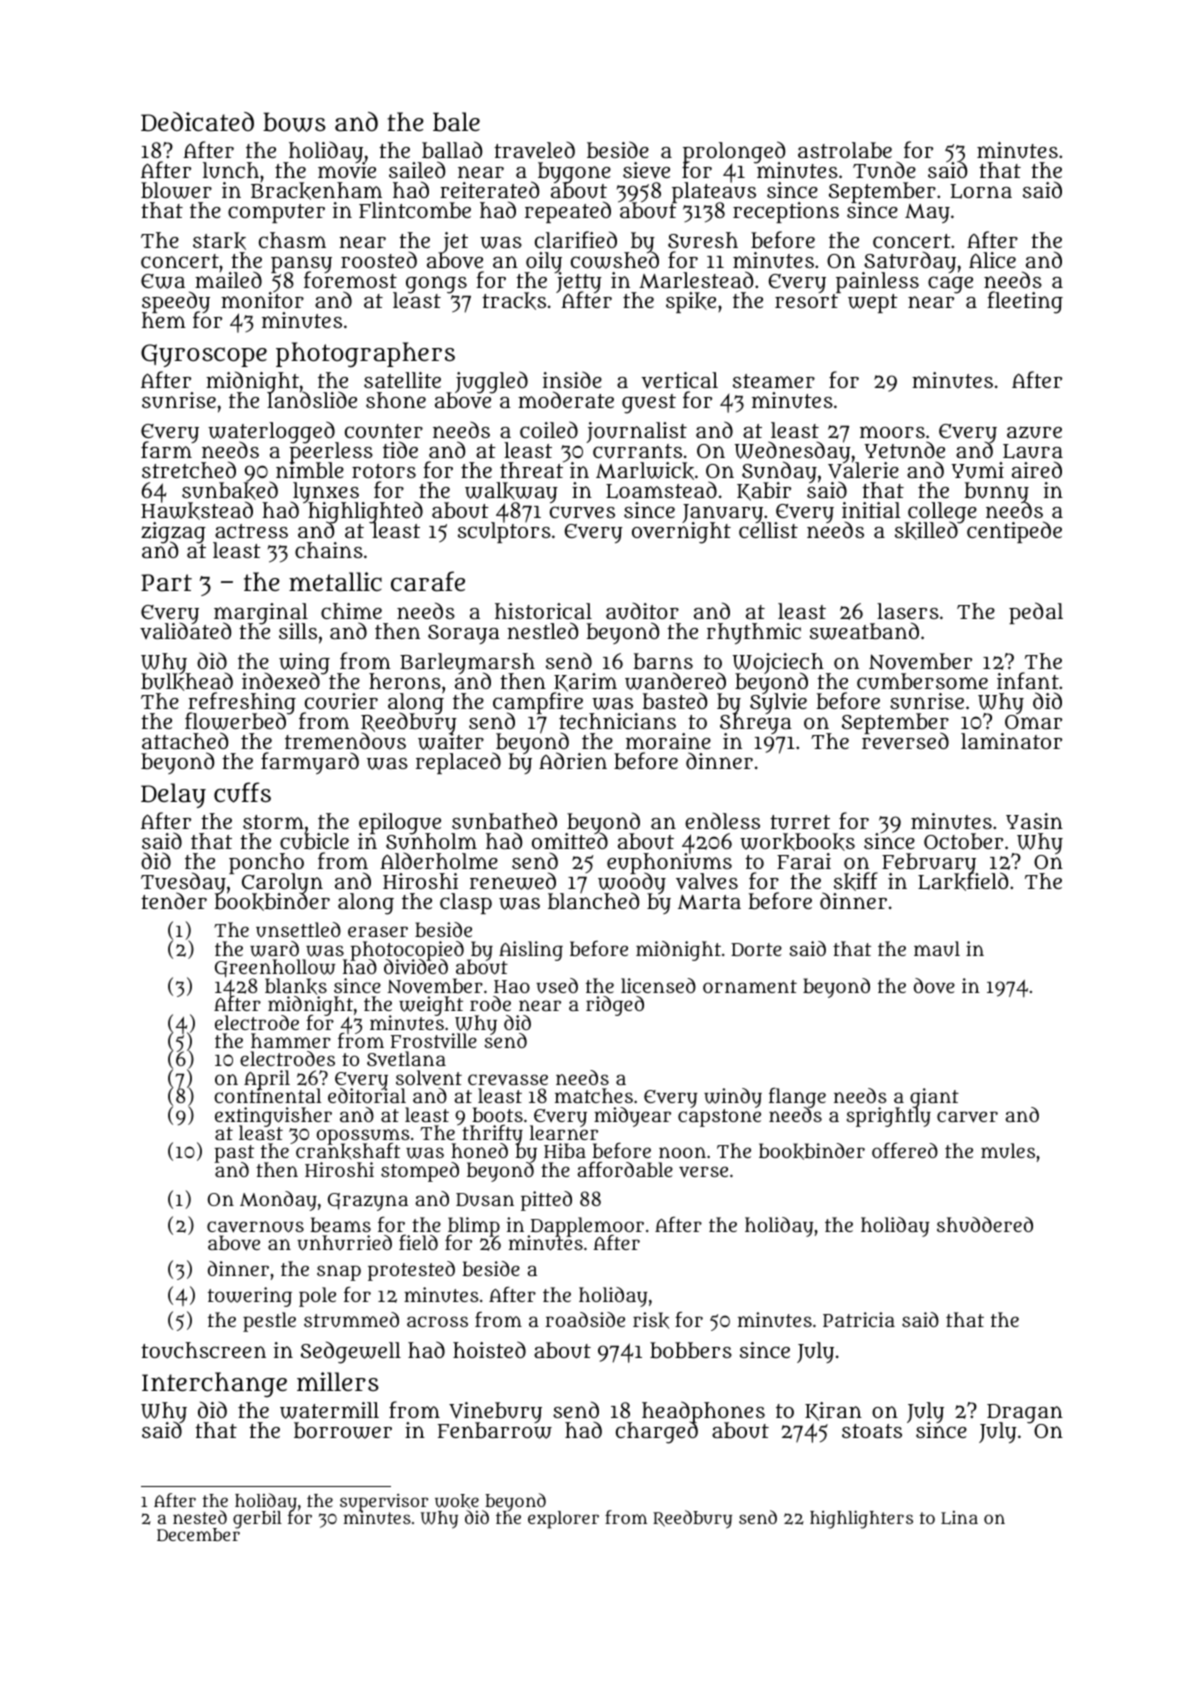  Describe the element at coordinates (764, 491) in the screenshot. I see `Kabir` at that location.
